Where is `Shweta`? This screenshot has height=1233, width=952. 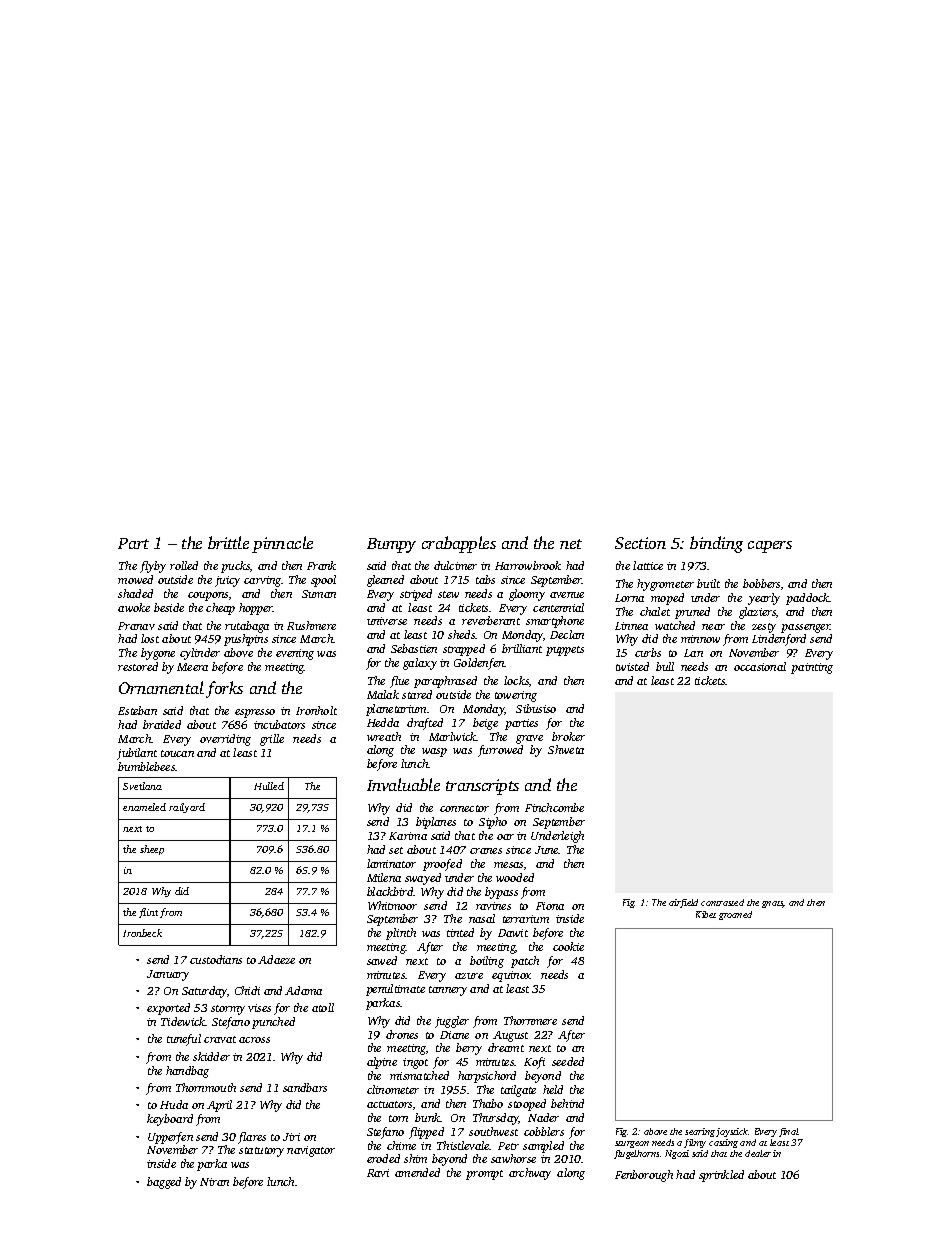 Shweta is located at coordinates (566, 749).
